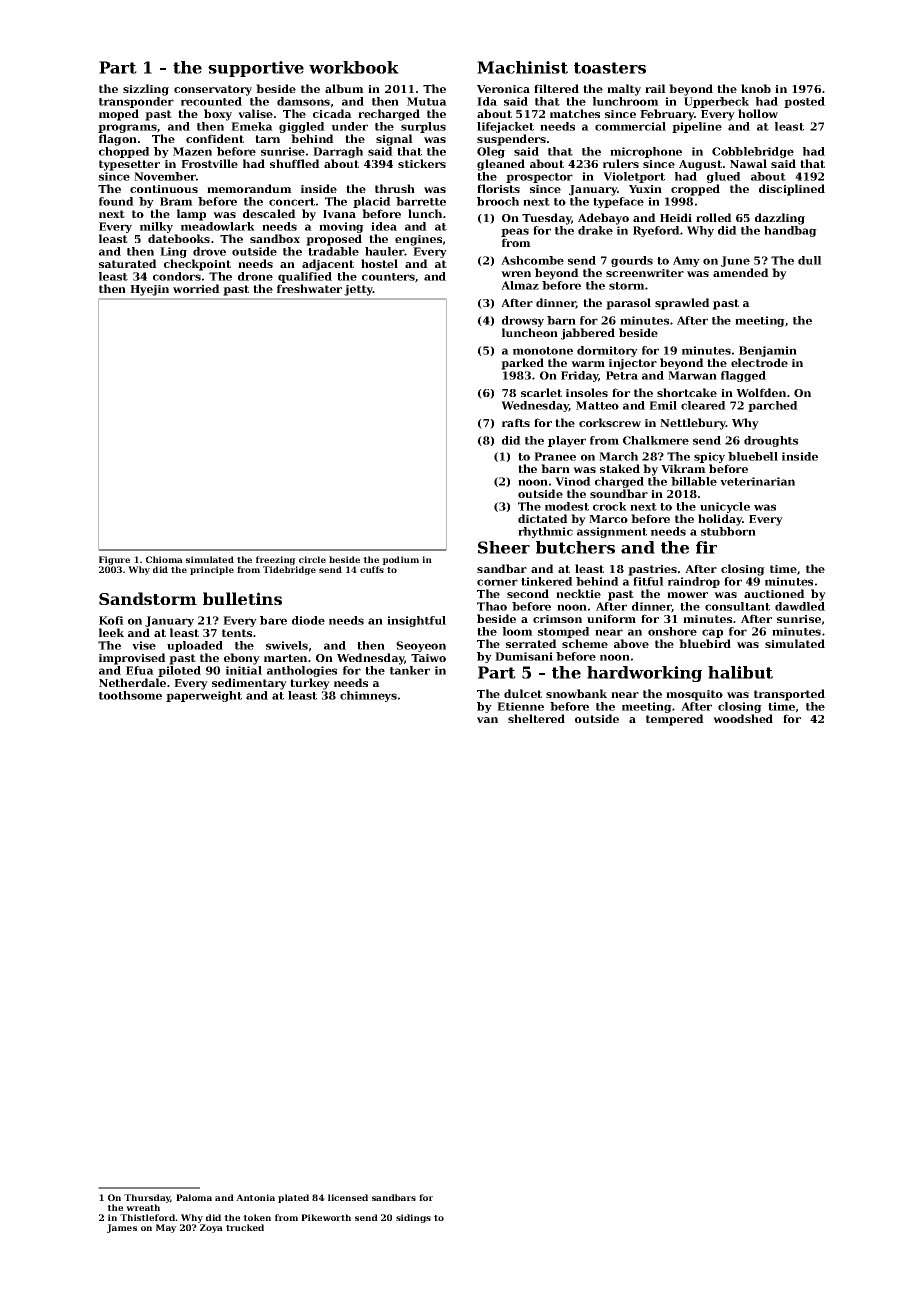 The width and height of the screenshot is (924, 1308). I want to click on sprawled, so click(682, 304).
